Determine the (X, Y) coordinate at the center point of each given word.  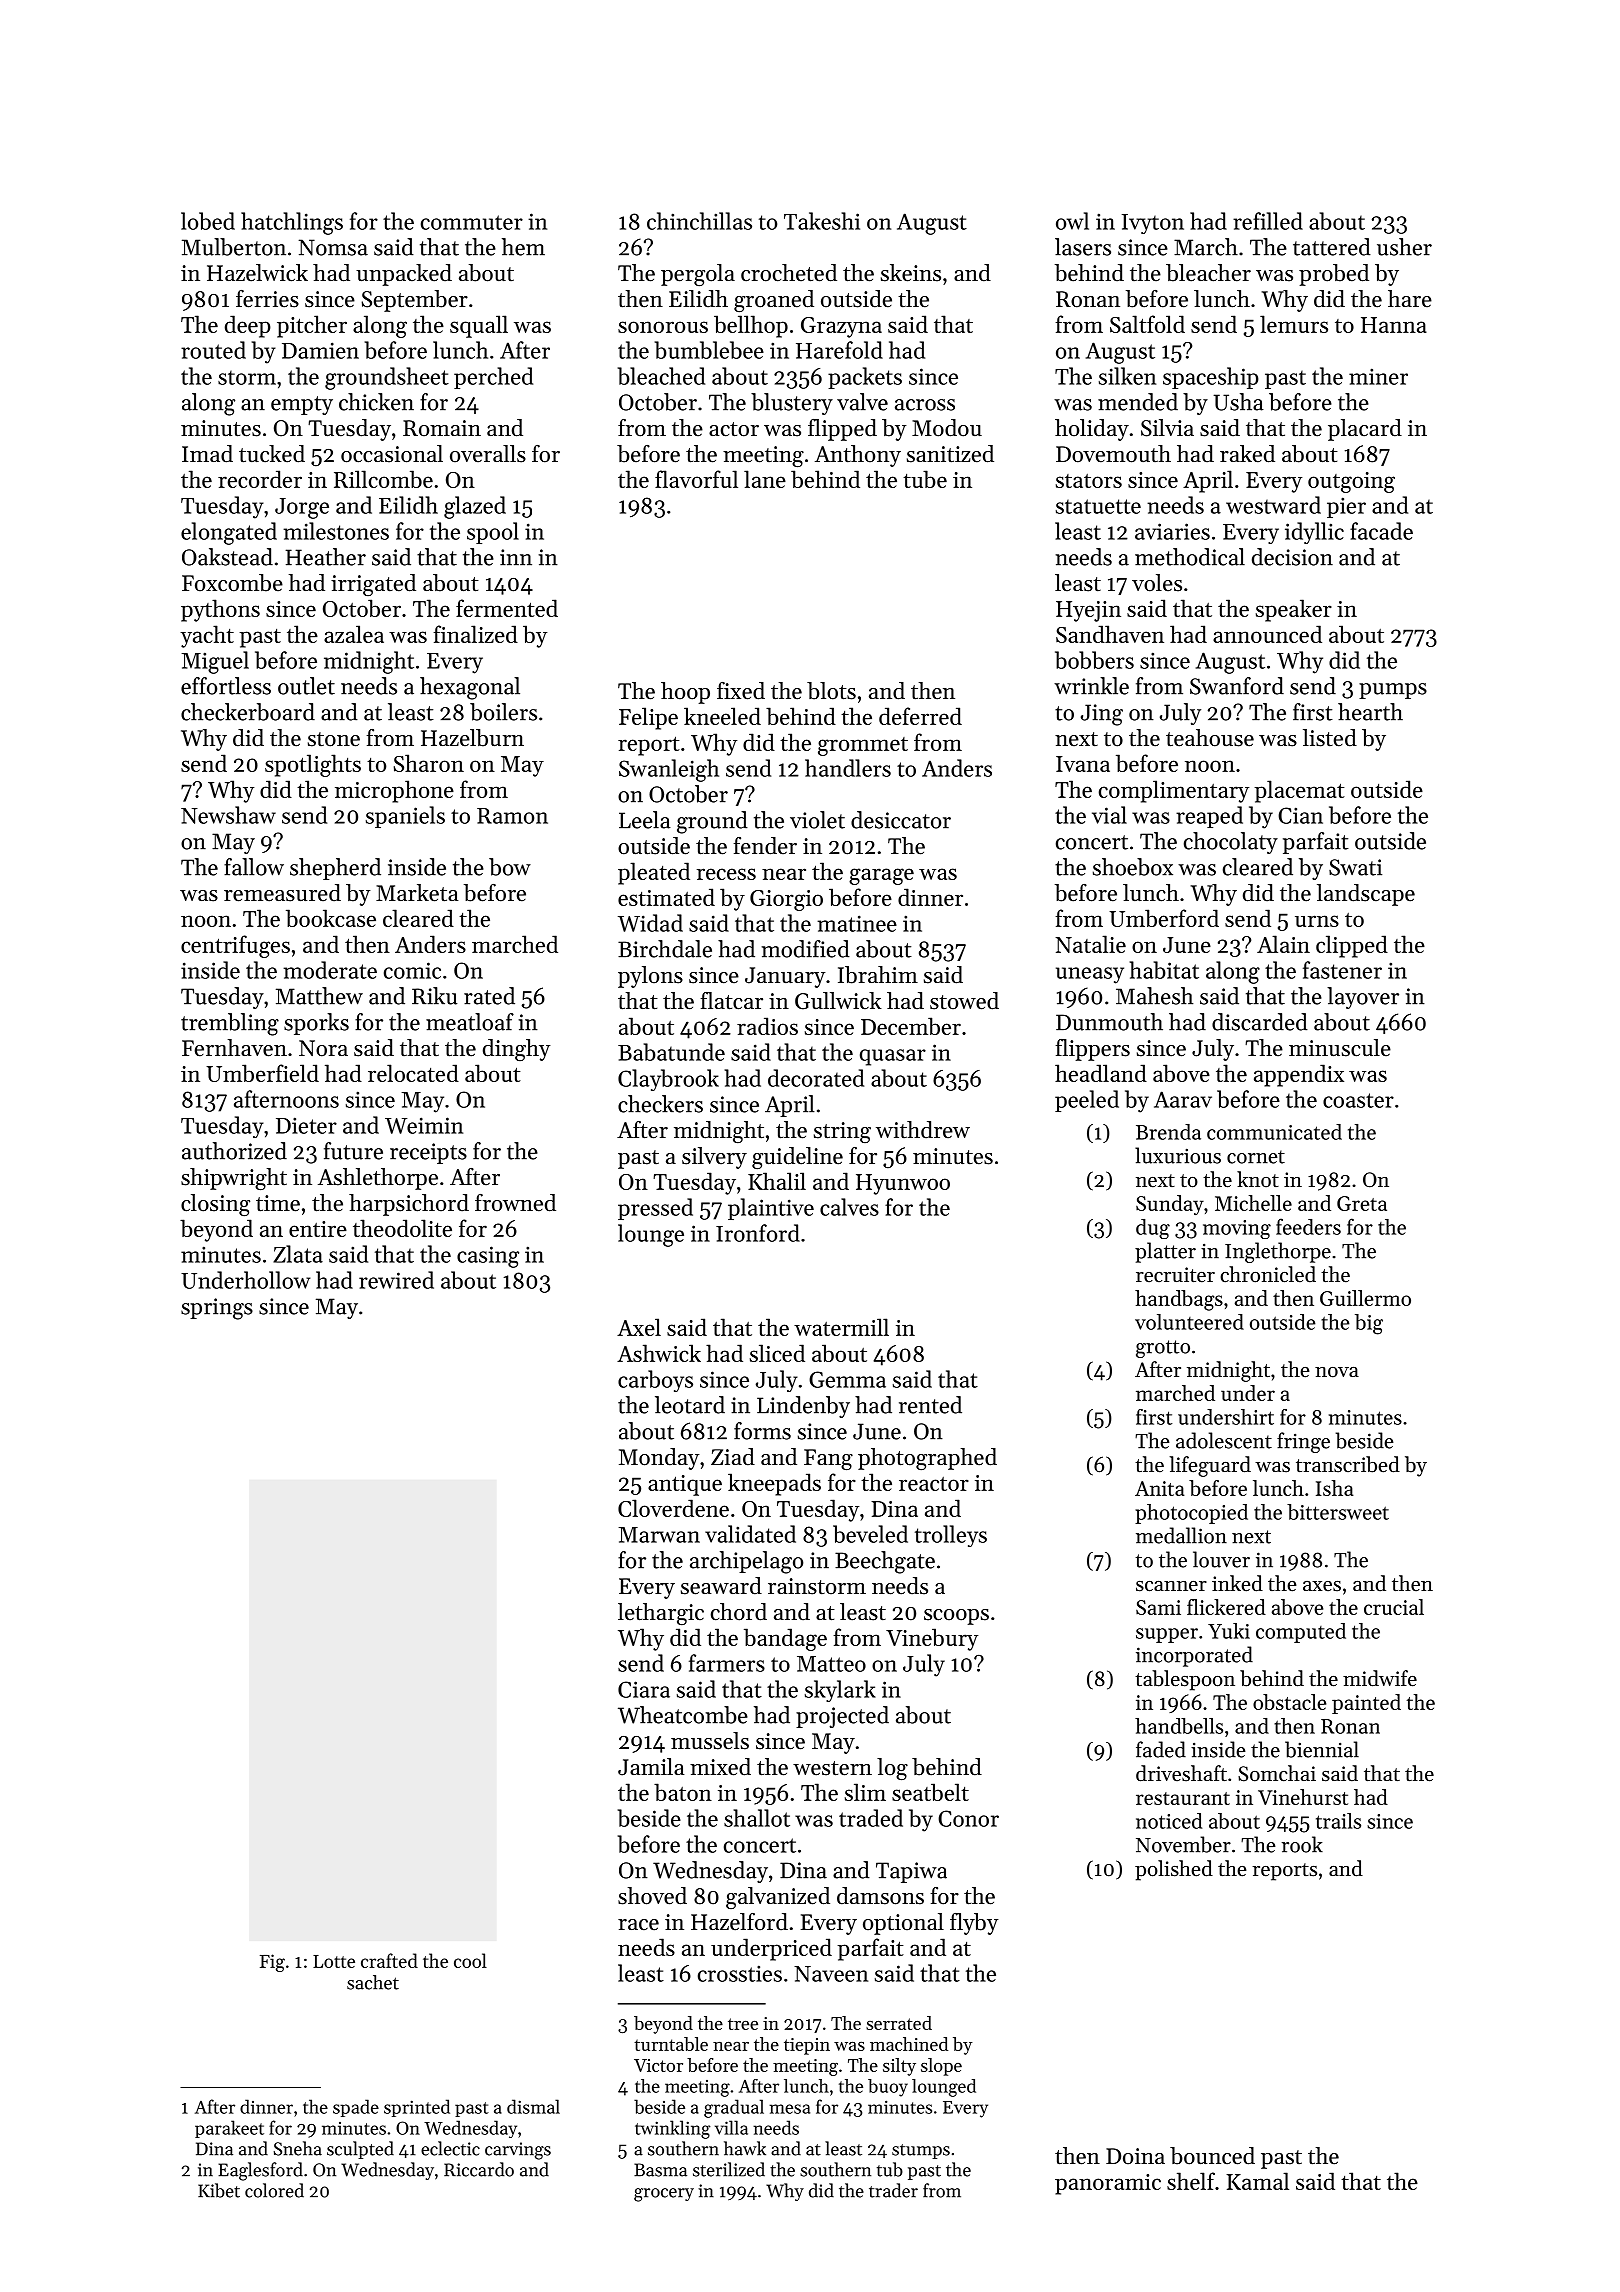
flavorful (696, 479)
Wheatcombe (683, 1715)
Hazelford (739, 1922)
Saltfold (1147, 324)
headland (1101, 1073)
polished (1174, 1870)
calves (849, 1207)
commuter (472, 222)
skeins (911, 273)
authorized (234, 1151)
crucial (1394, 1607)
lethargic (661, 1614)
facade (1381, 531)
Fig (272, 1963)
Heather (325, 557)
